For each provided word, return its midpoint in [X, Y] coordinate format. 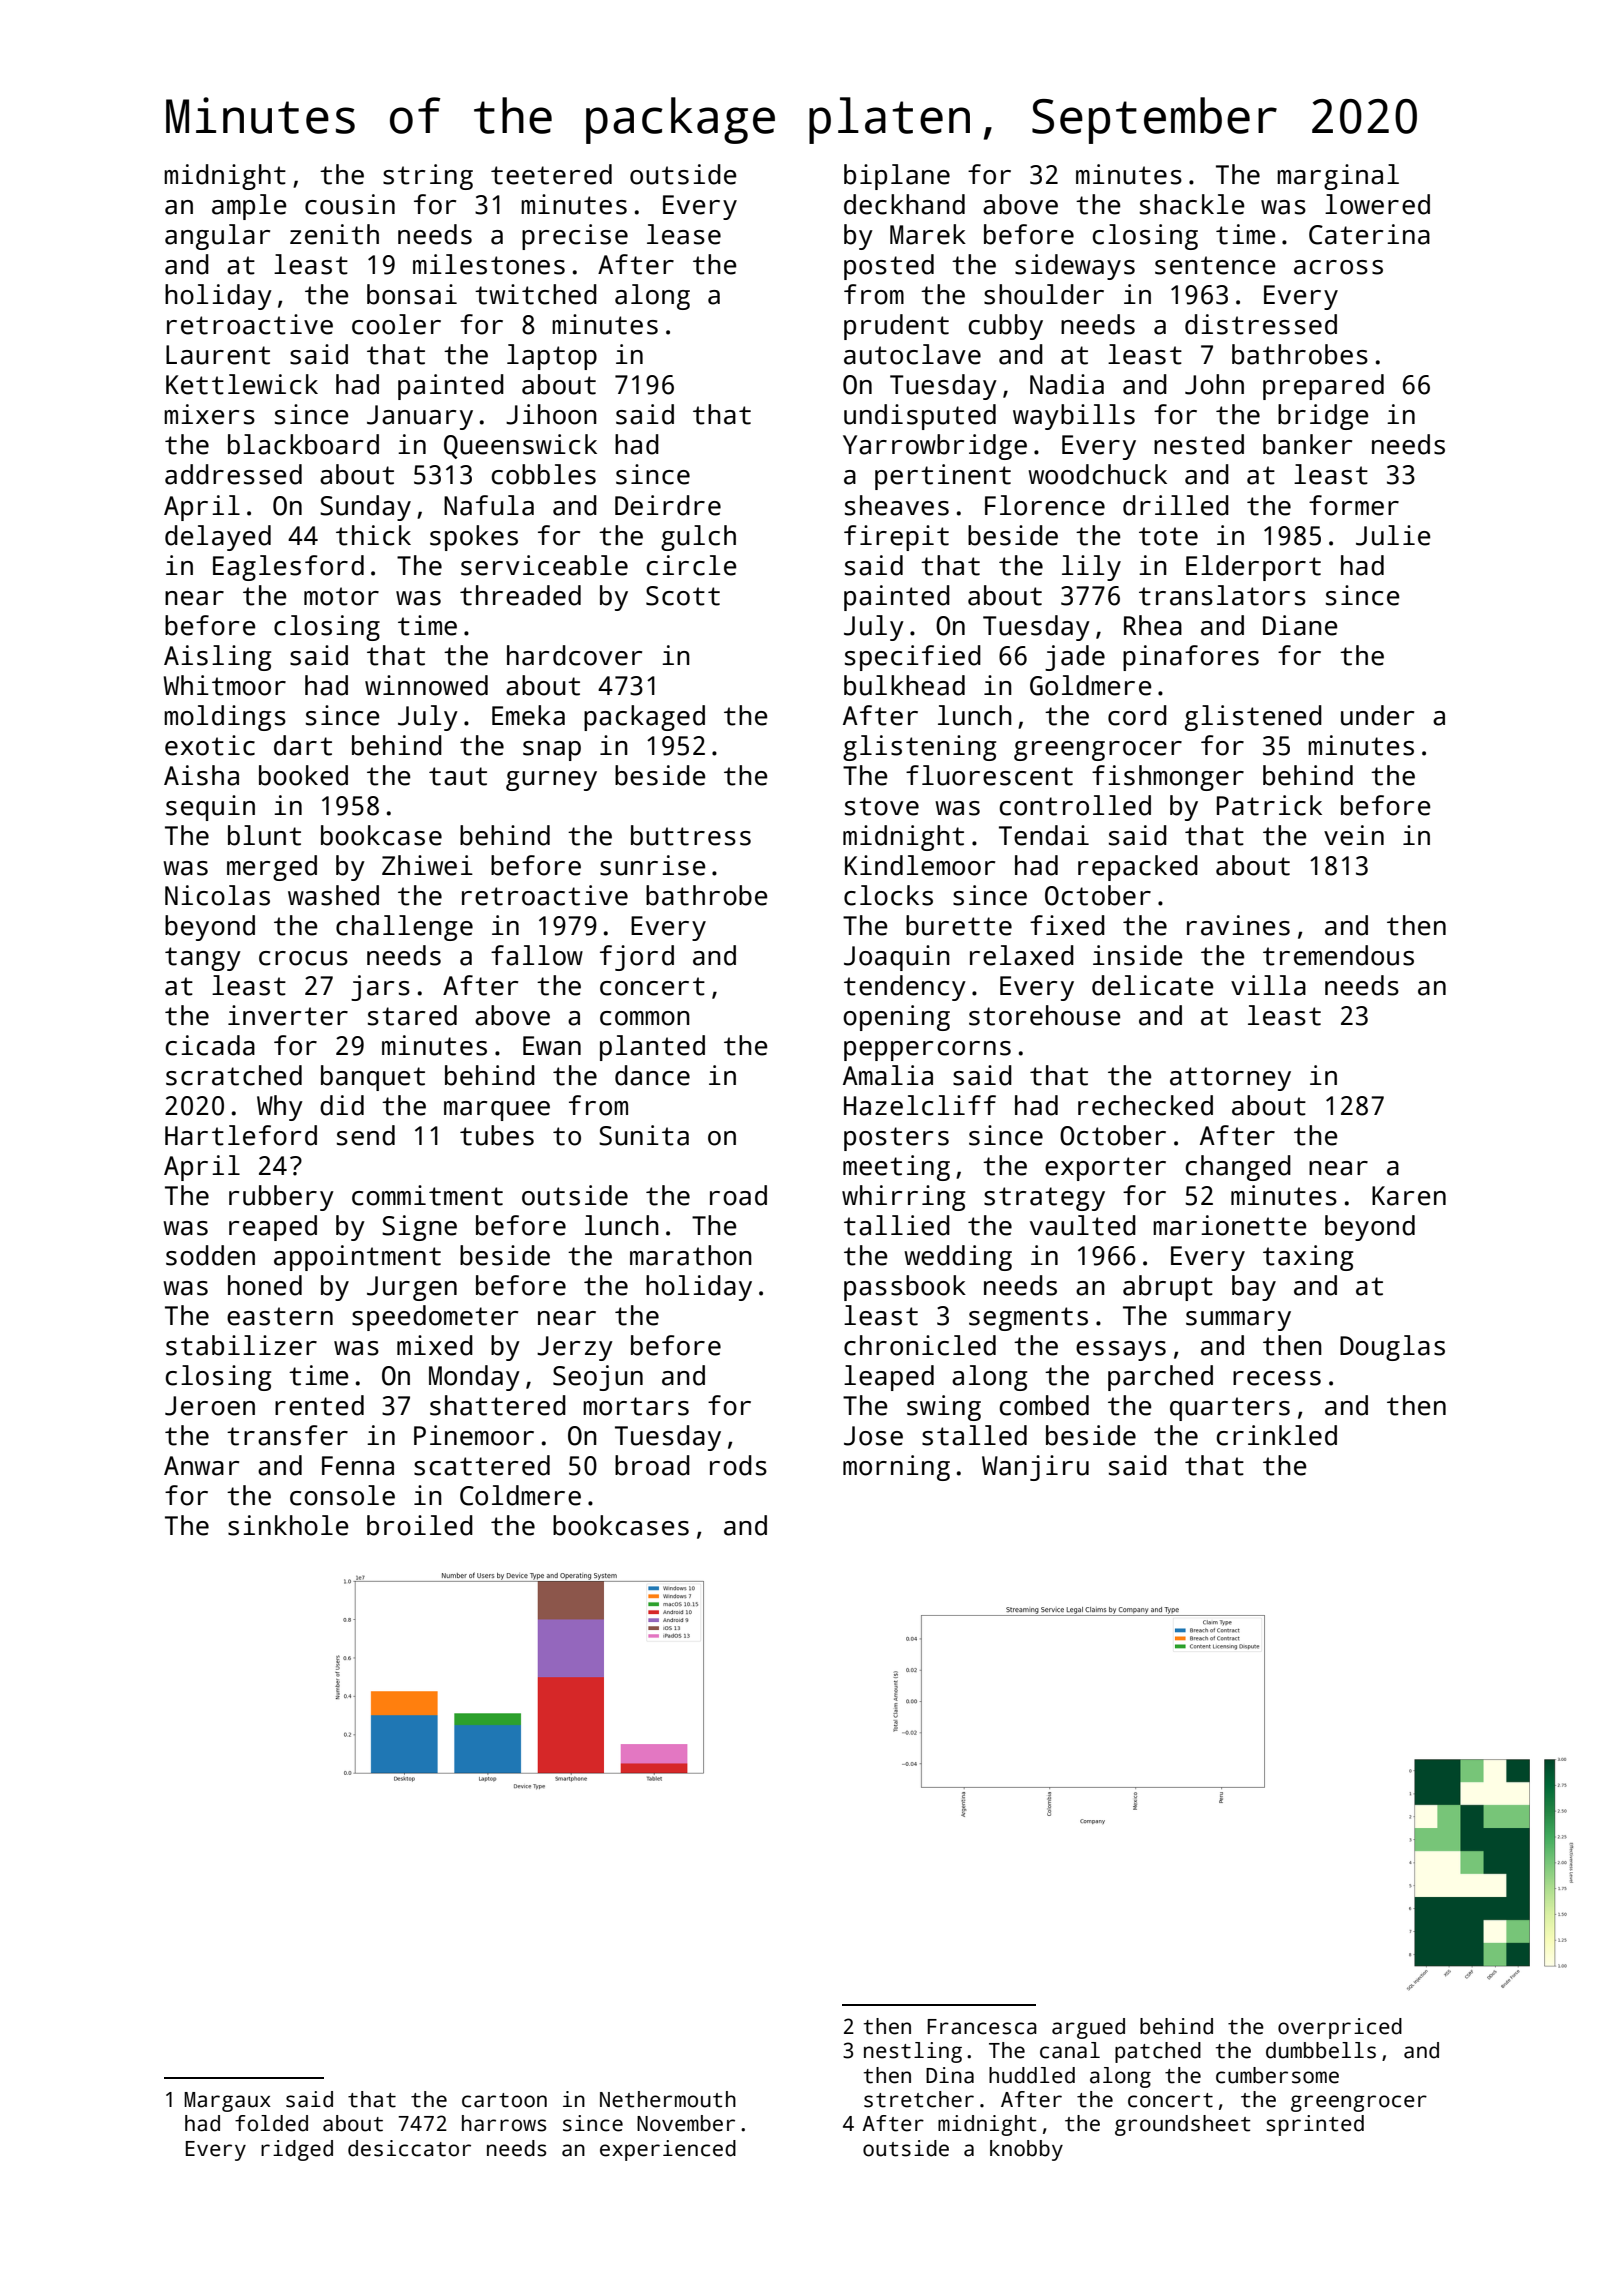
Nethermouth [668, 2099]
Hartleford [241, 1135]
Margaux [227, 2102]
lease [684, 234]
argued [1088, 2028]
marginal [1338, 177]
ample [249, 207]
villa [1268, 985]
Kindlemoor [920, 865]
